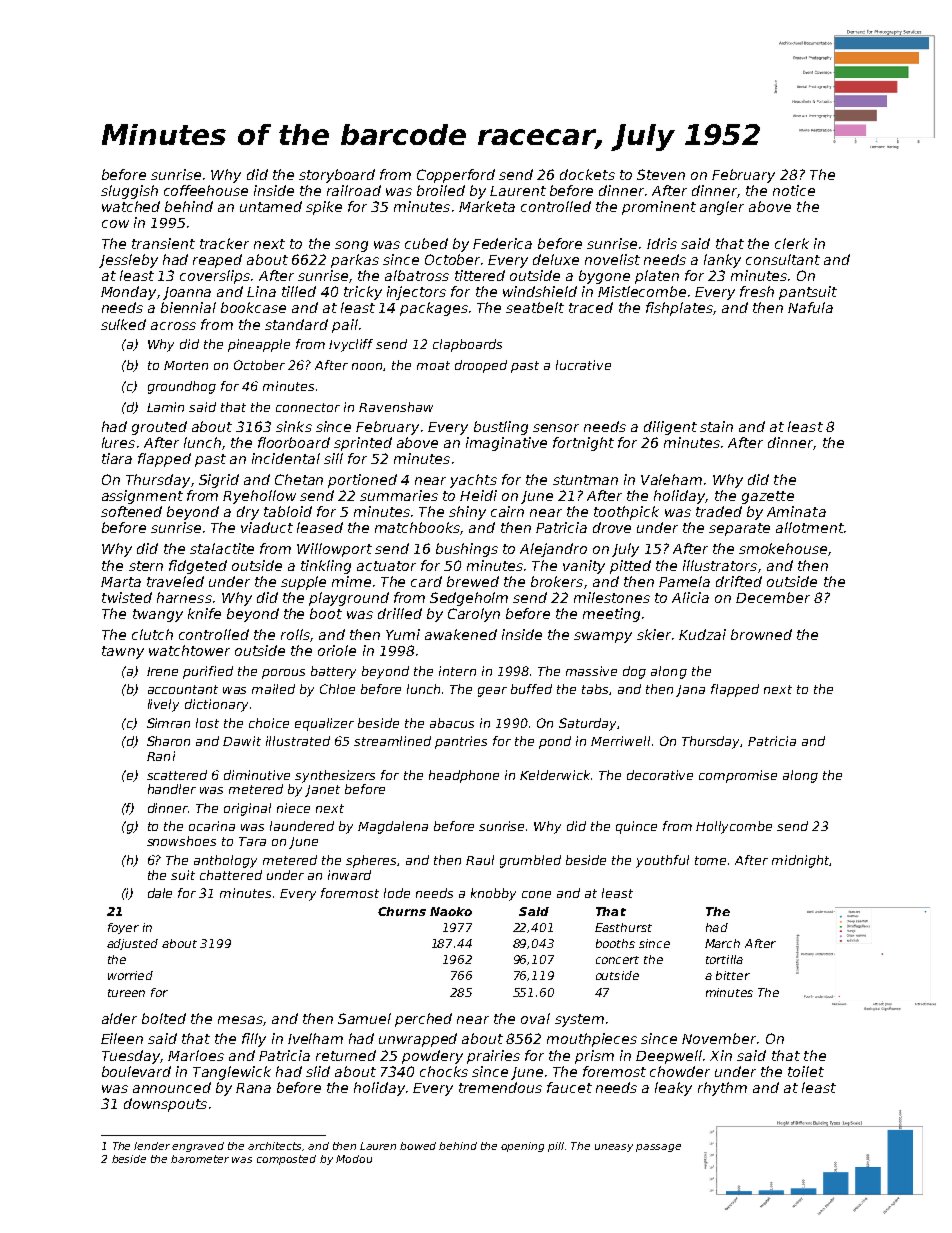  What do you see at coordinates (426, 581) in the page?
I see `card` at bounding box center [426, 581].
